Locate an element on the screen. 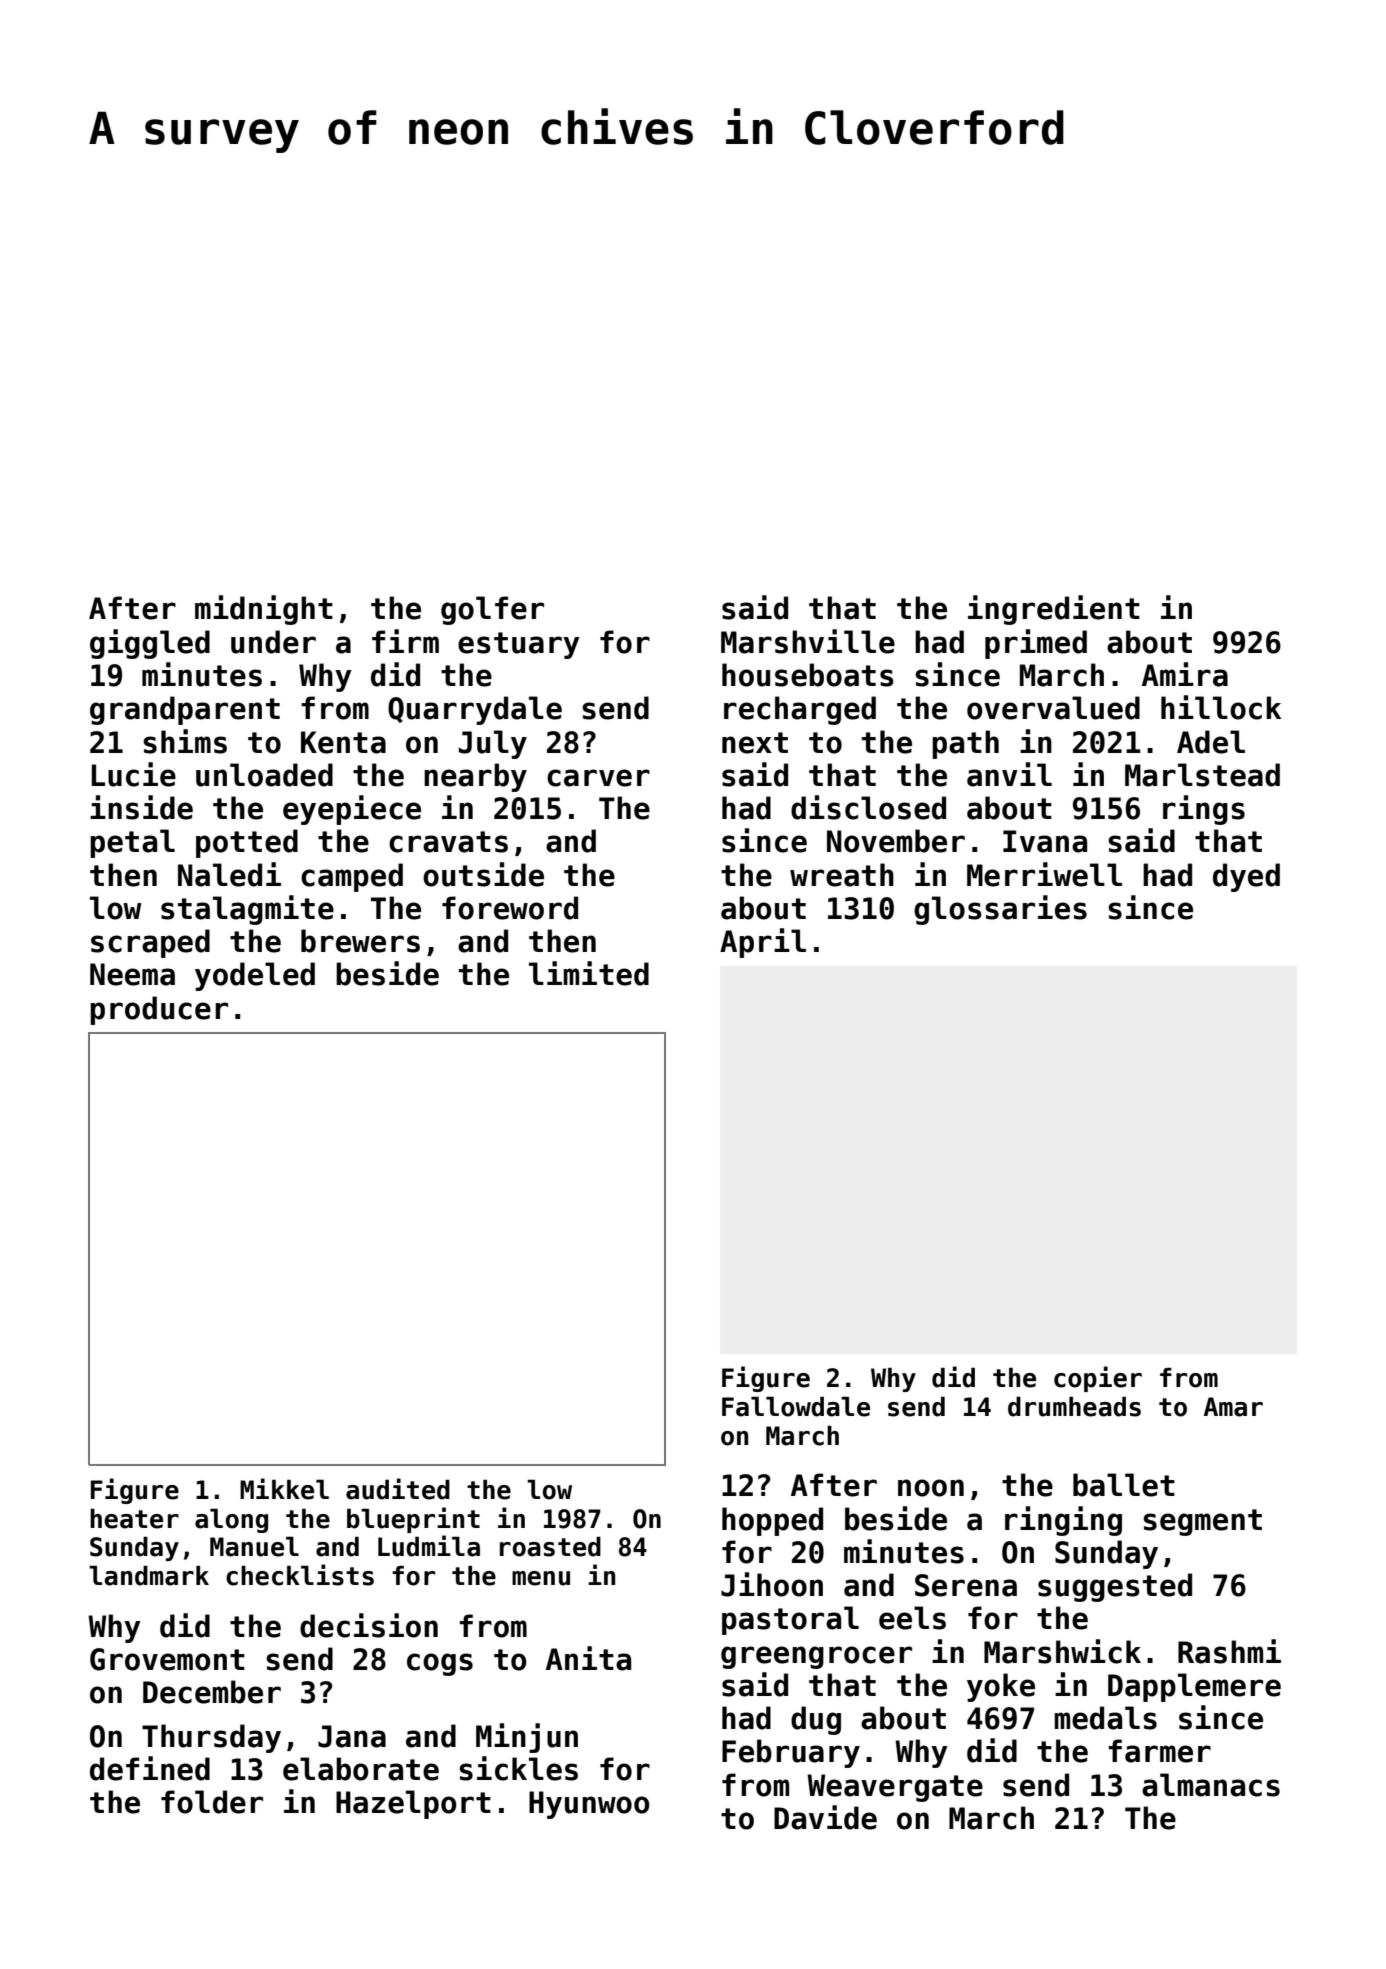 This screenshot has height=1969, width=1386. estuary is located at coordinates (519, 645).
